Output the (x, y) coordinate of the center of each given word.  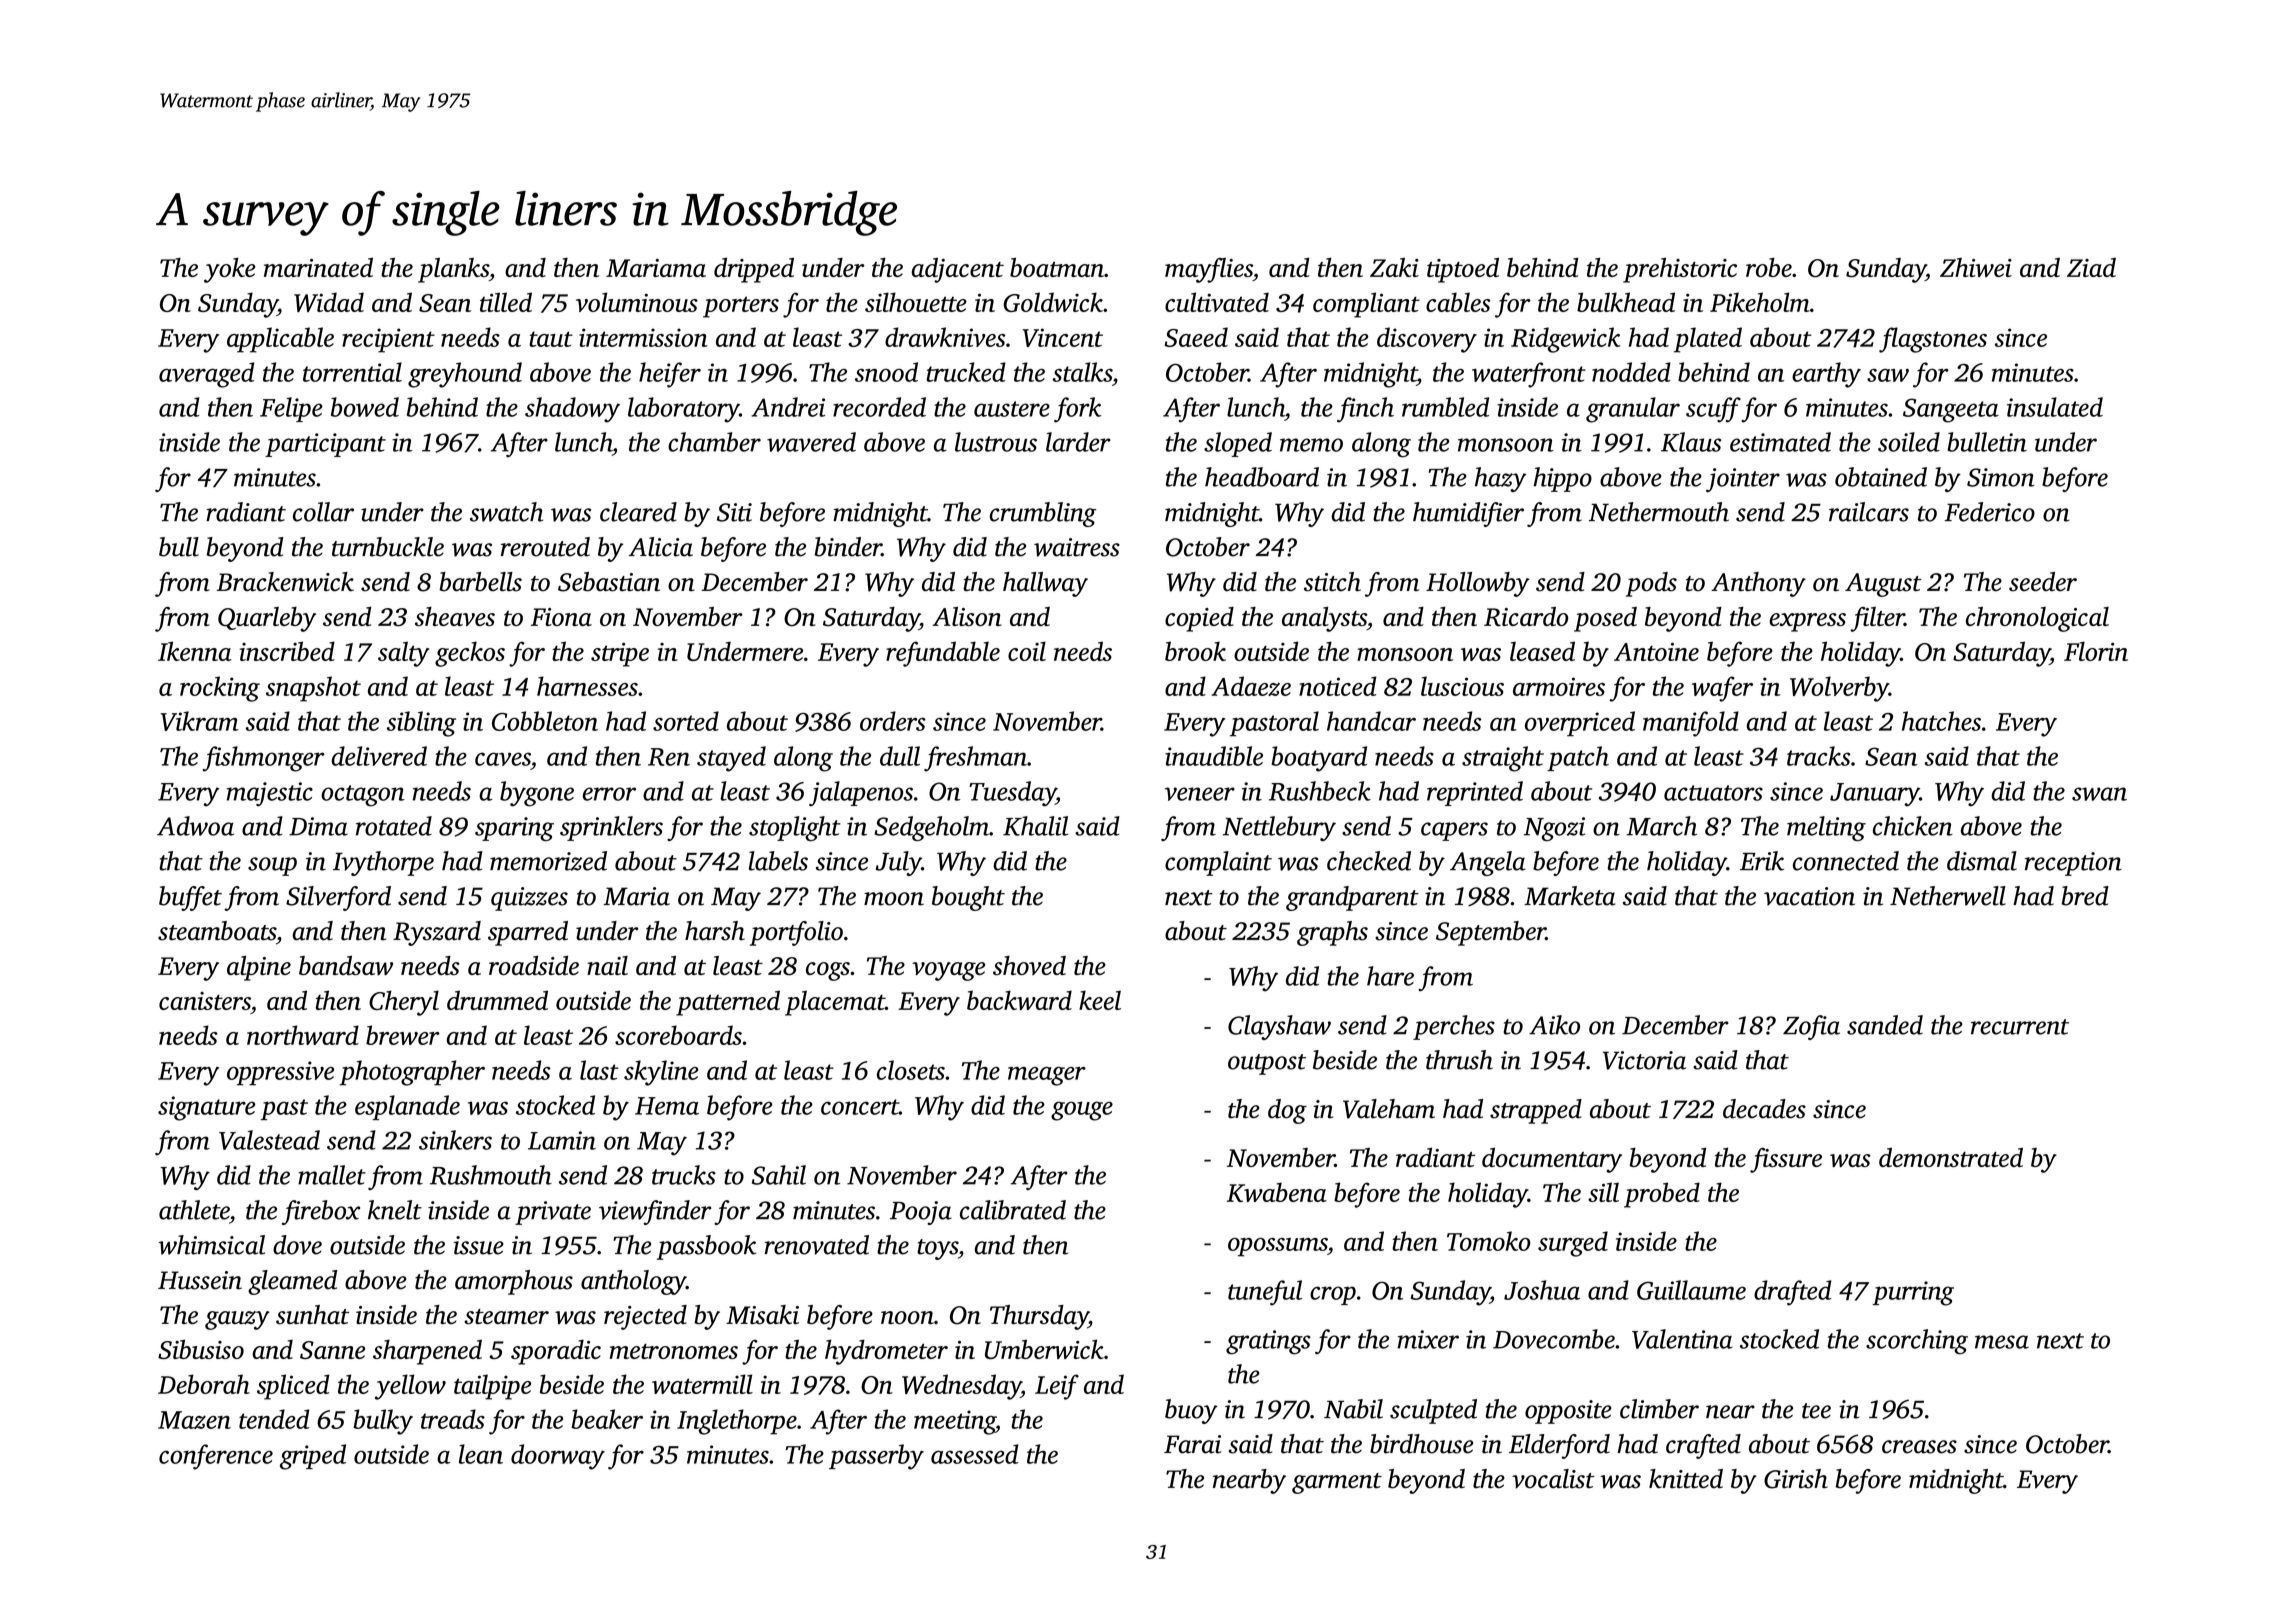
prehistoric (1680, 270)
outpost (1267, 1064)
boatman (1057, 267)
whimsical (212, 1245)
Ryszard (437, 933)
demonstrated (1951, 1157)
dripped (754, 270)
